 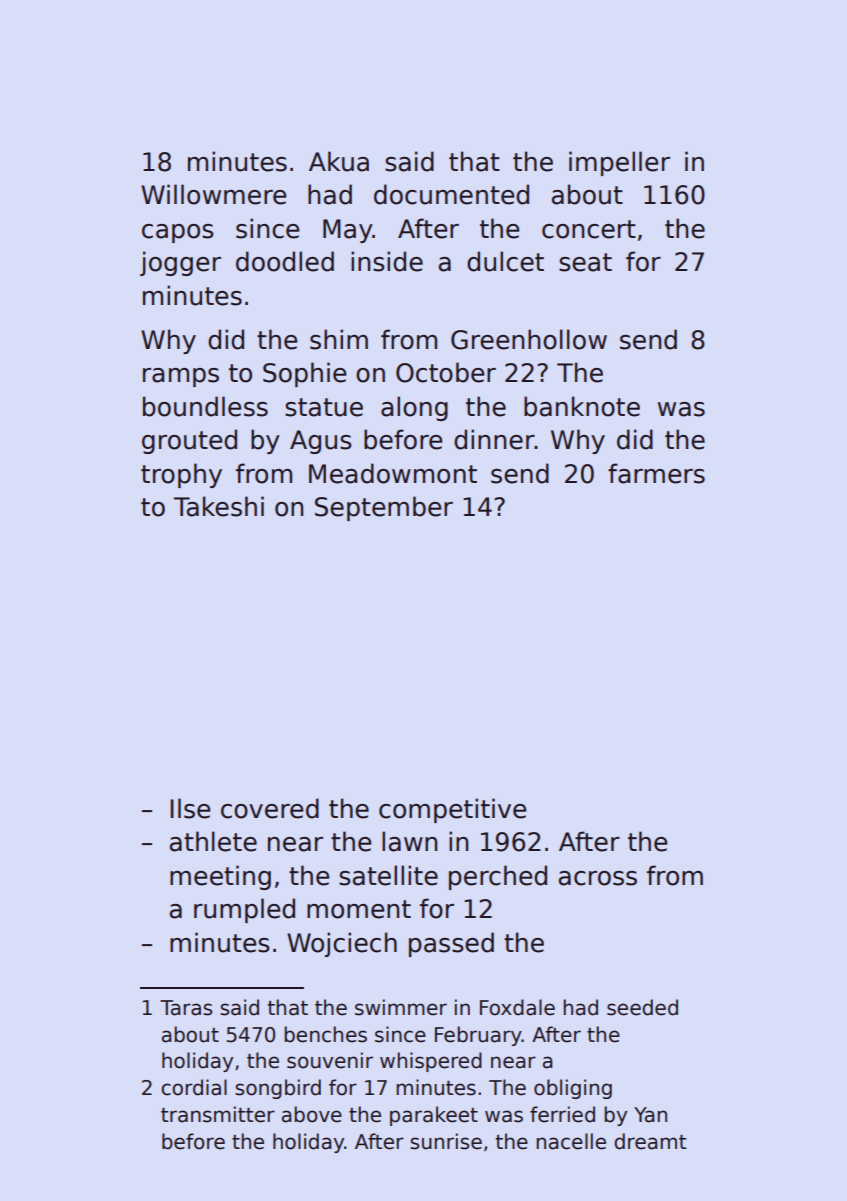 I want to click on transmitter, so click(x=218, y=1114).
